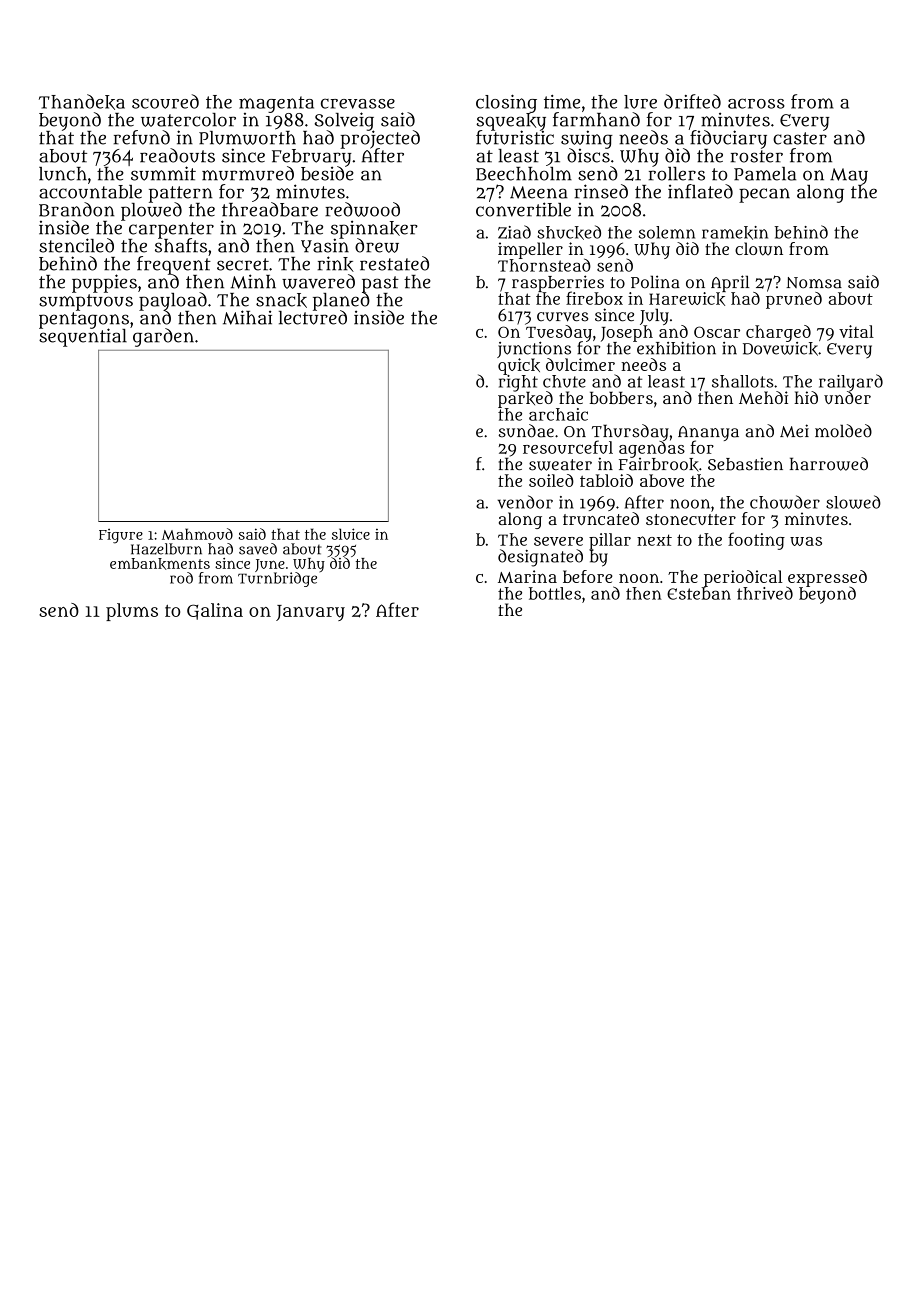  Describe the element at coordinates (562, 102) in the page. I see `time` at that location.
